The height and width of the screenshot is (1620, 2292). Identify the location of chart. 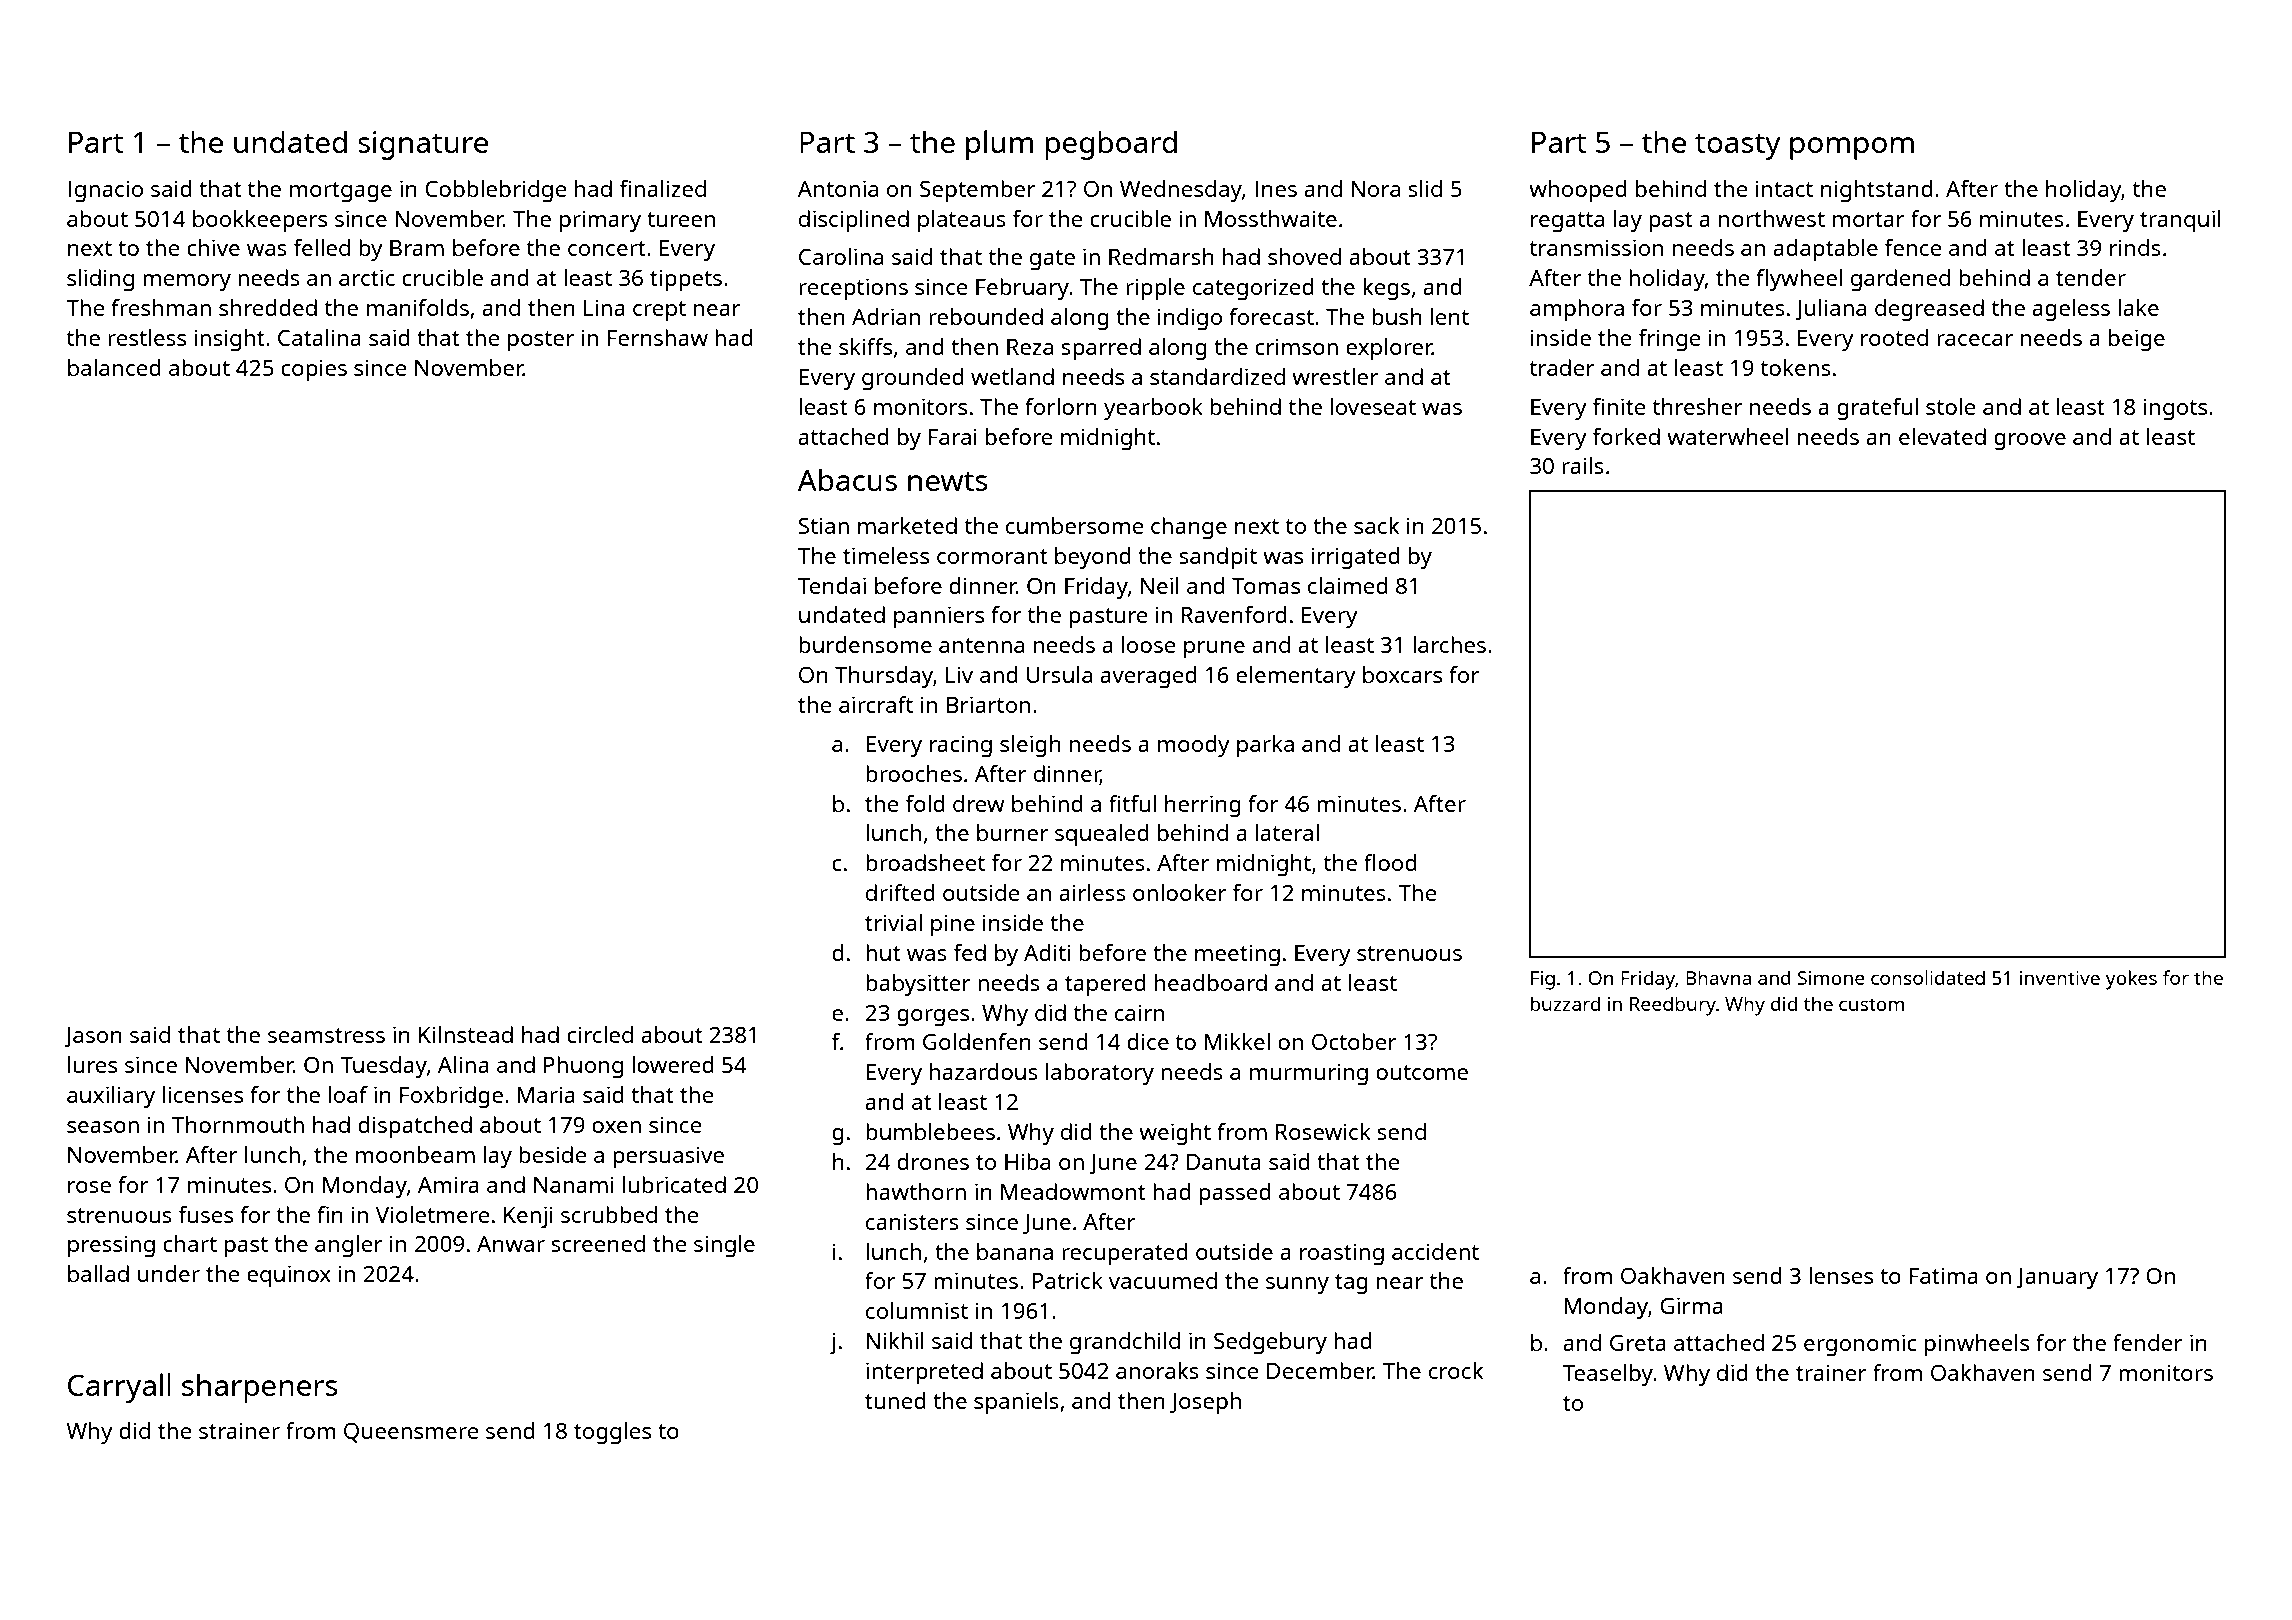
(190, 1243).
